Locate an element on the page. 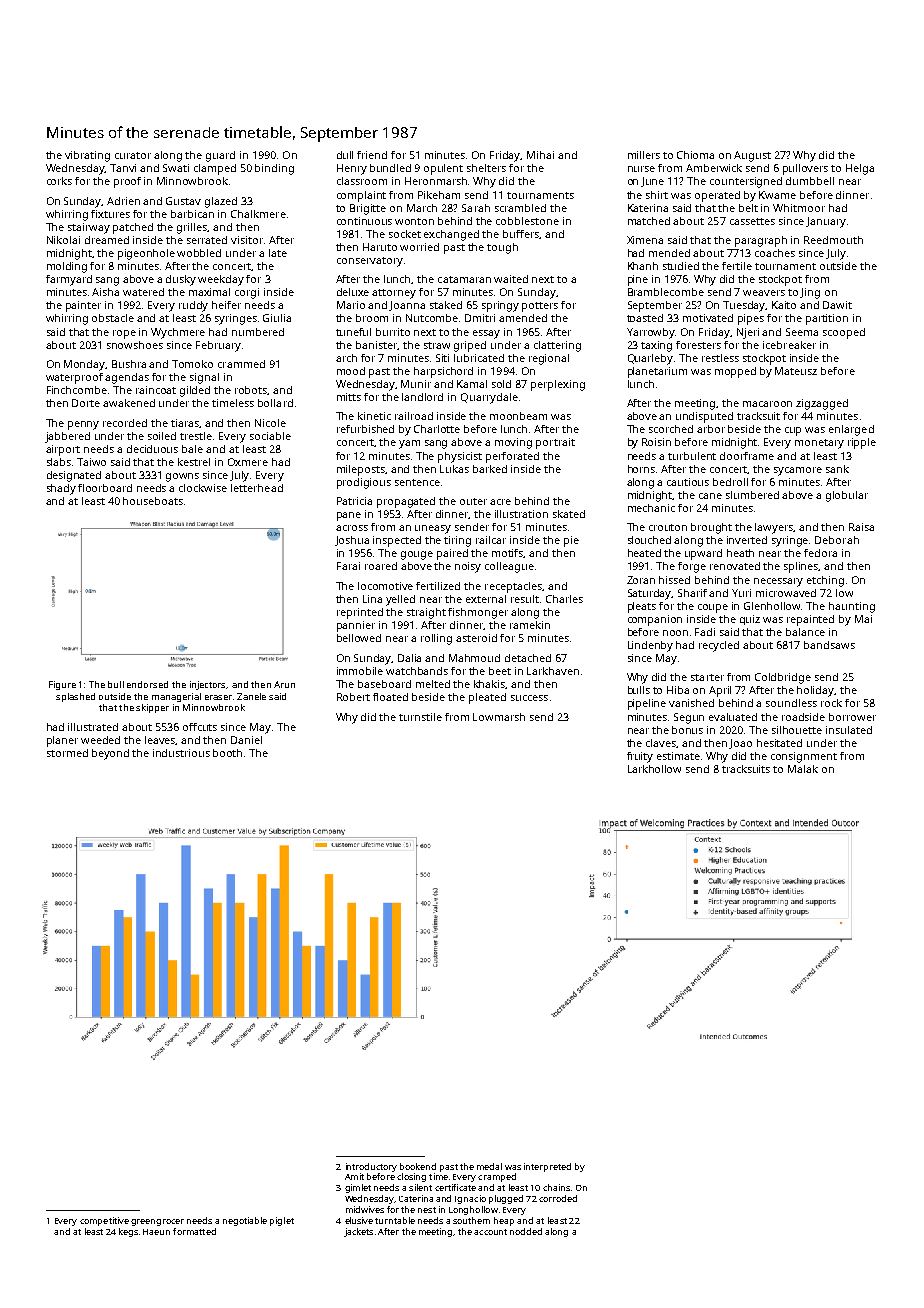 The height and width of the document is (1308, 924). piglet is located at coordinates (282, 1221).
